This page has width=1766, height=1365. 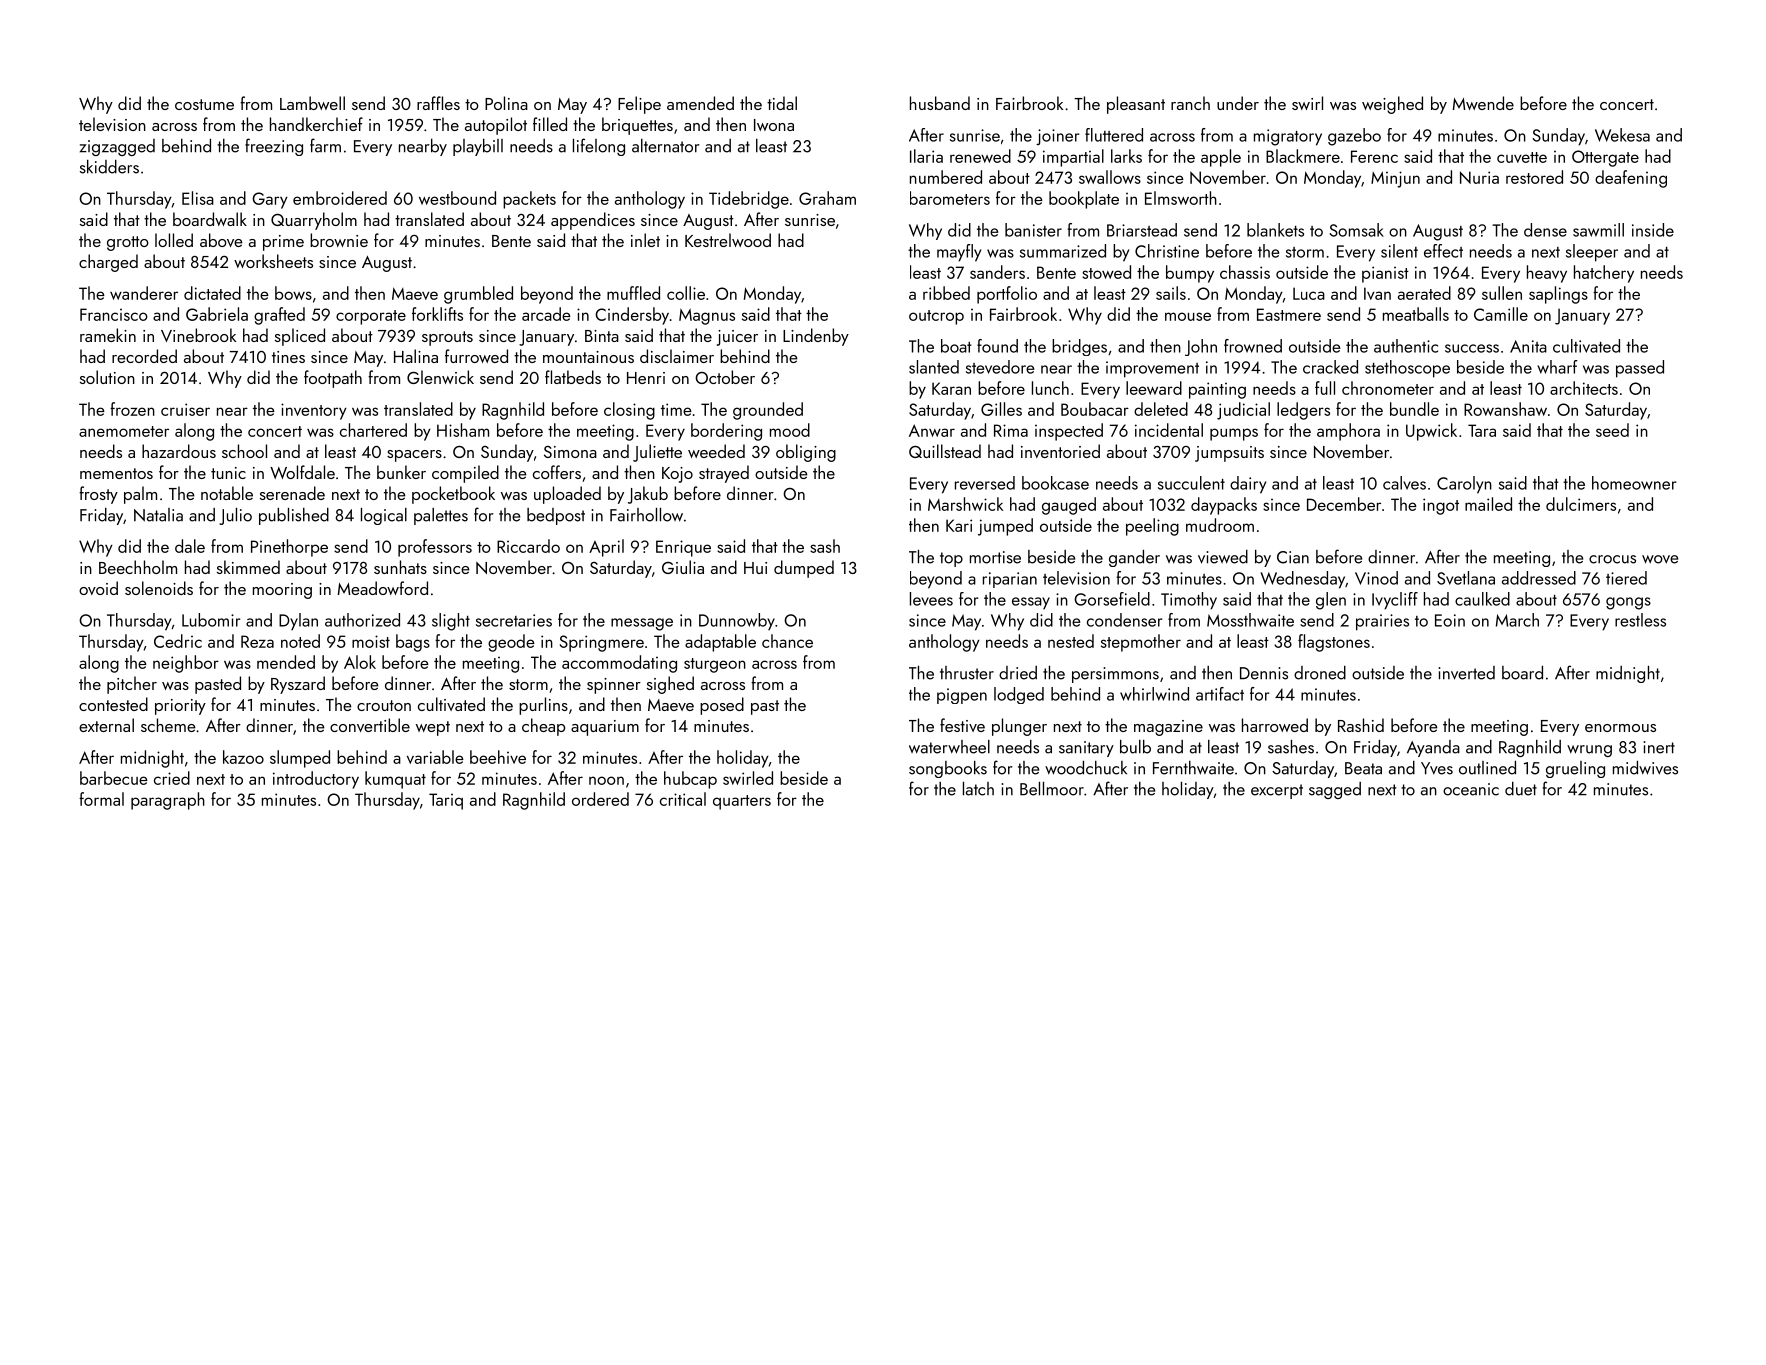 What do you see at coordinates (690, 780) in the page?
I see `hubcap` at bounding box center [690, 780].
